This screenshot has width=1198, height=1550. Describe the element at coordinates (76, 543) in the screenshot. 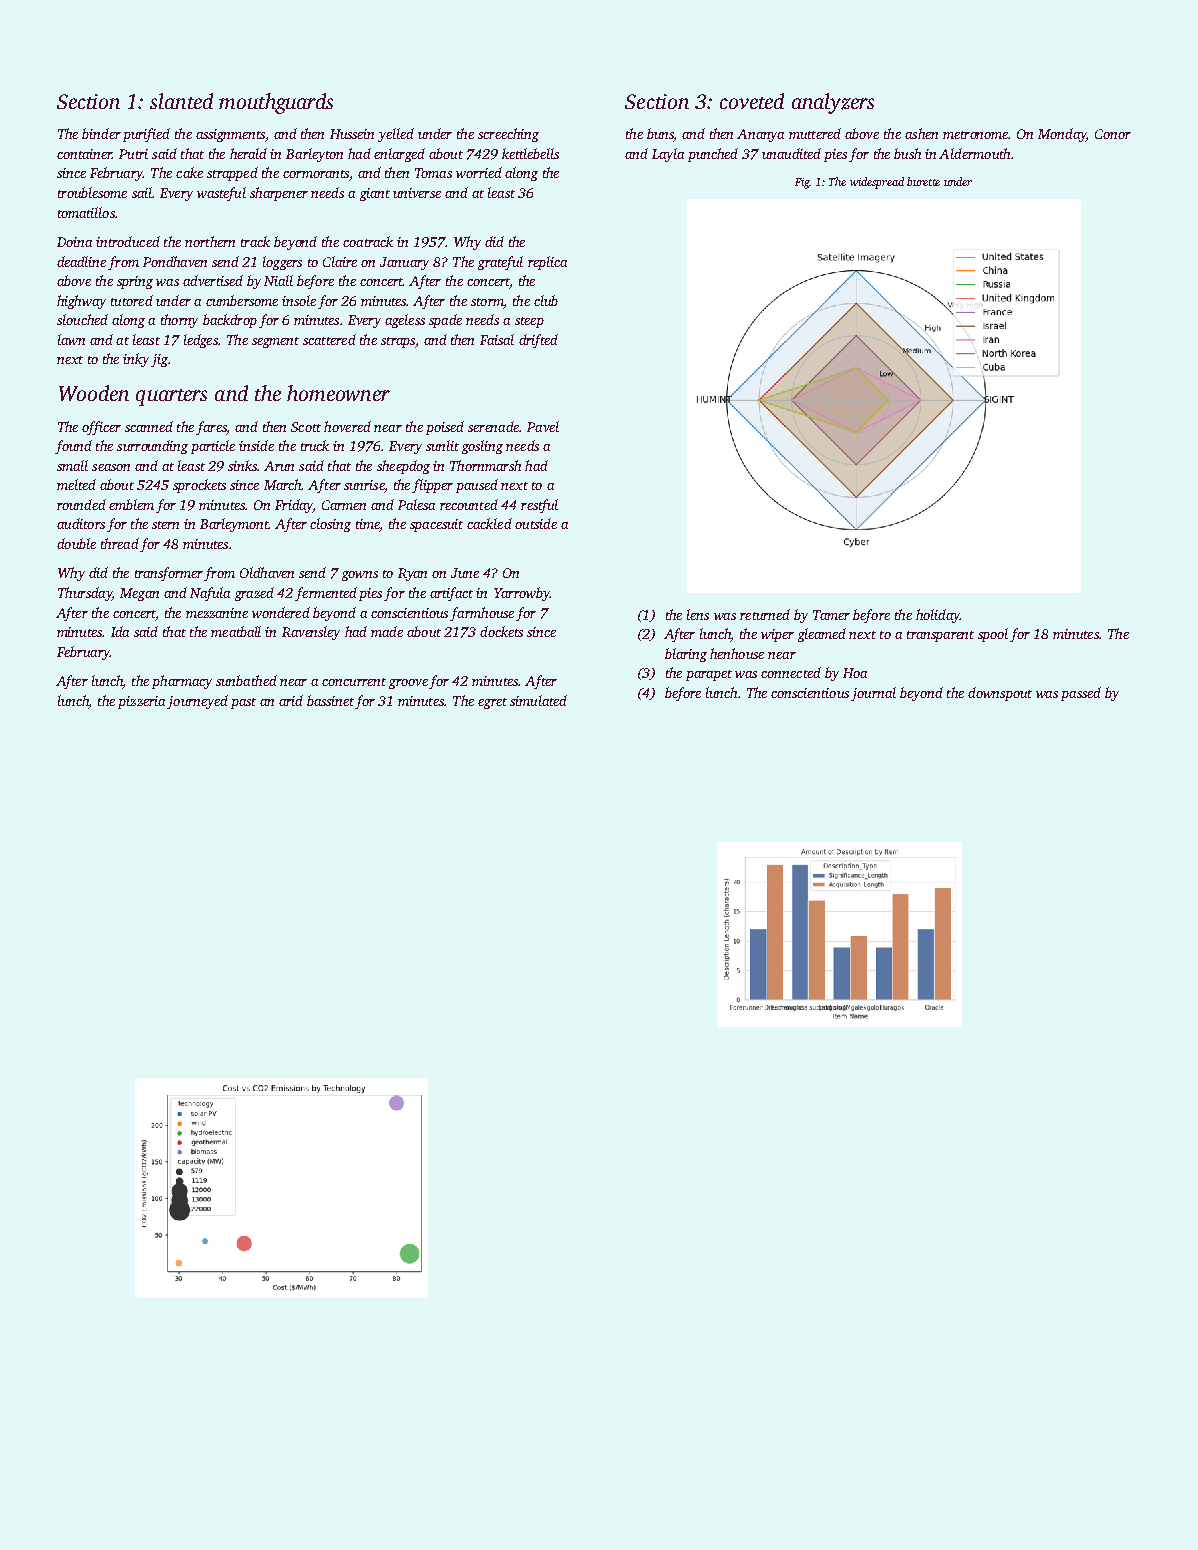

I see `double` at that location.
